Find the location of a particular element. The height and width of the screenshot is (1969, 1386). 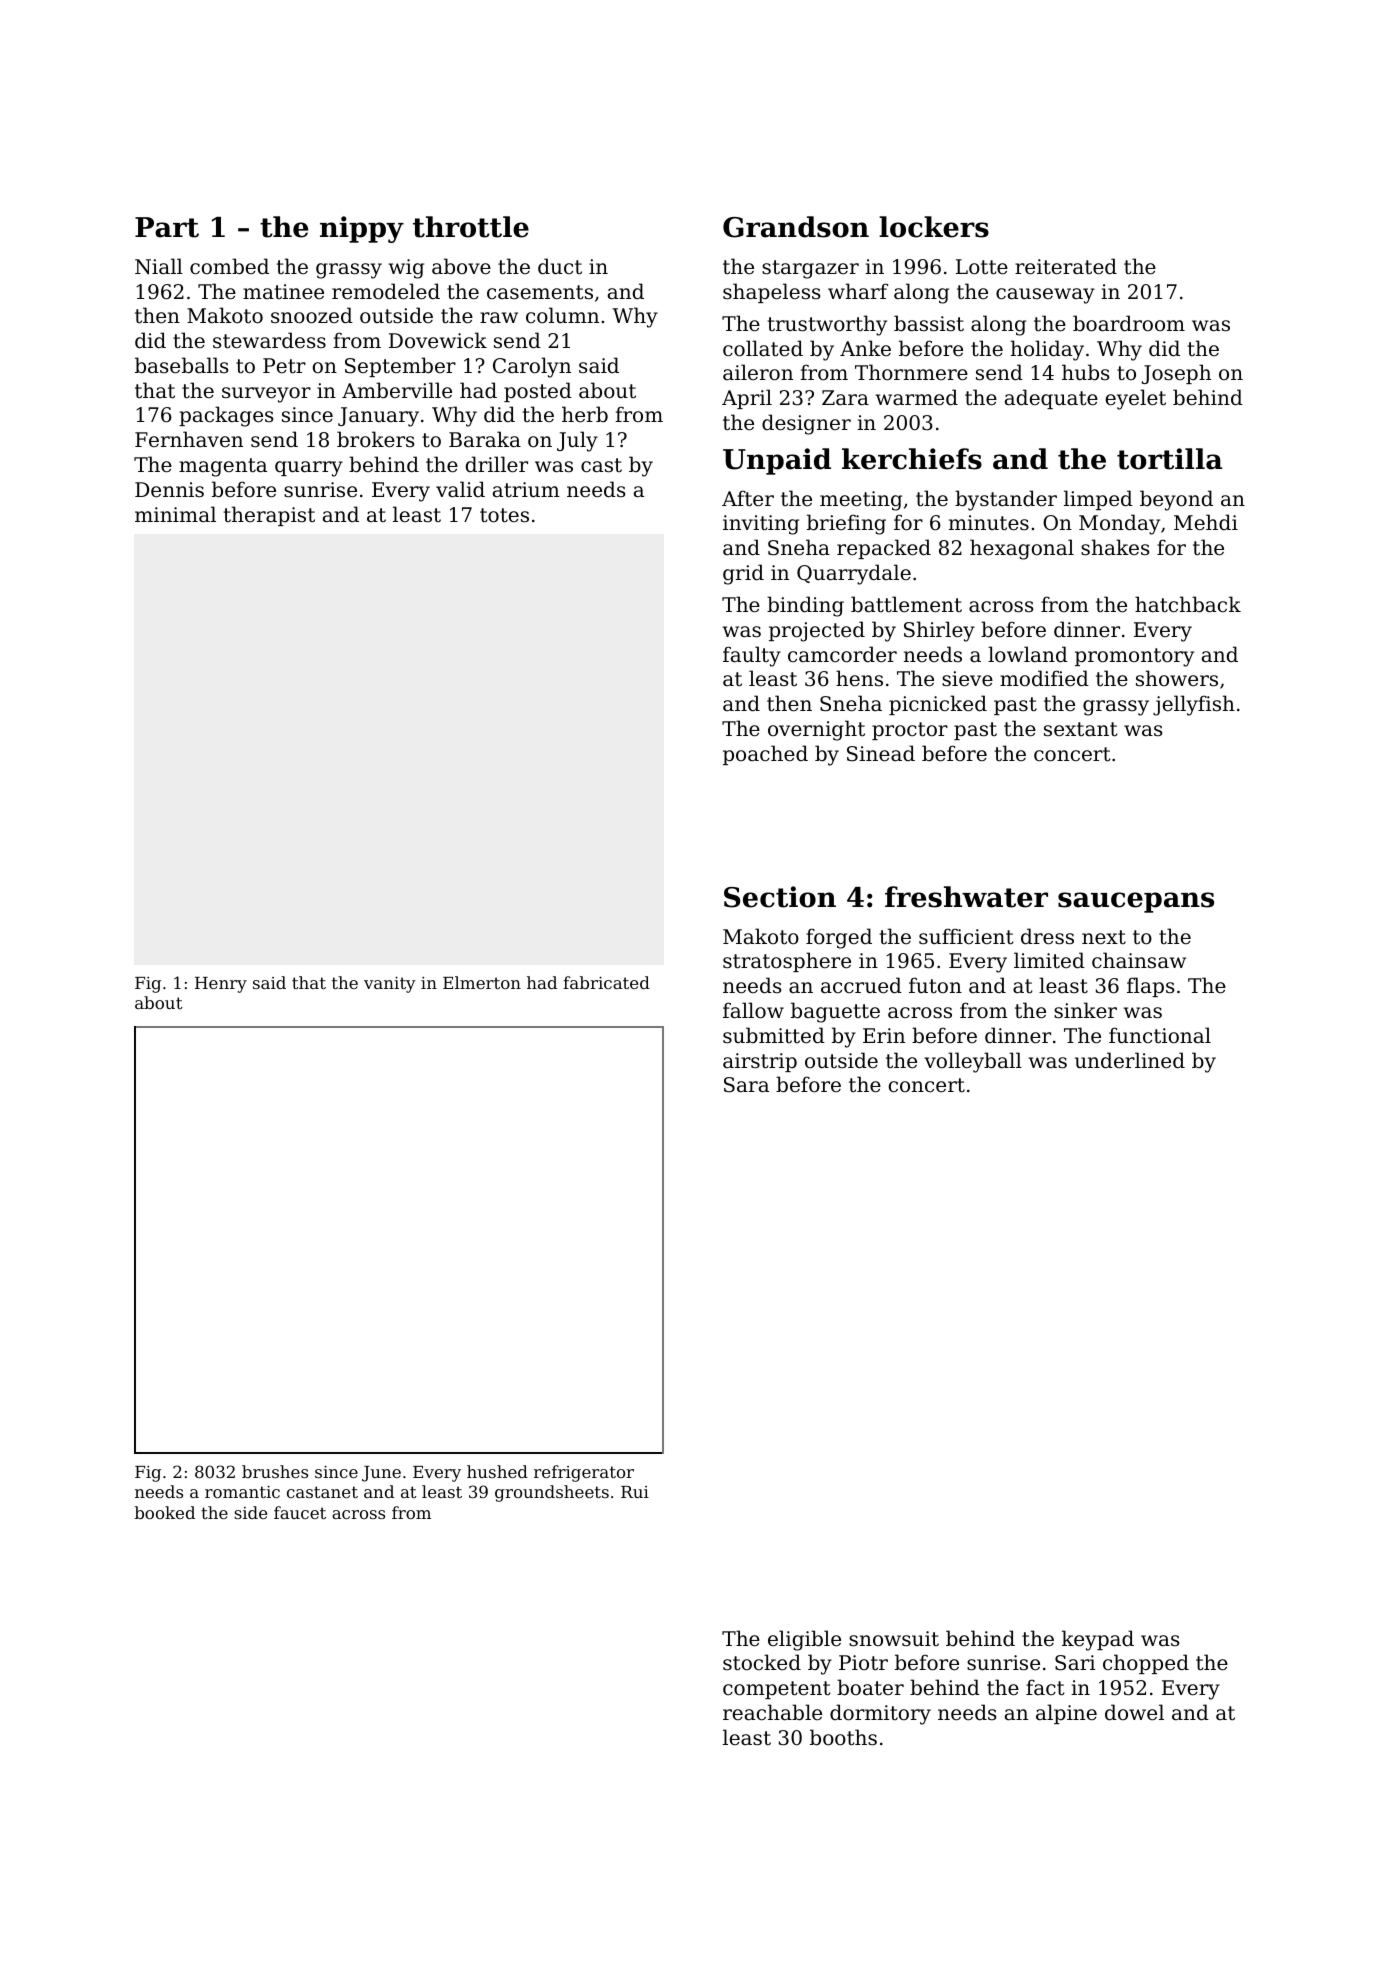

faucet is located at coordinates (300, 1512).
